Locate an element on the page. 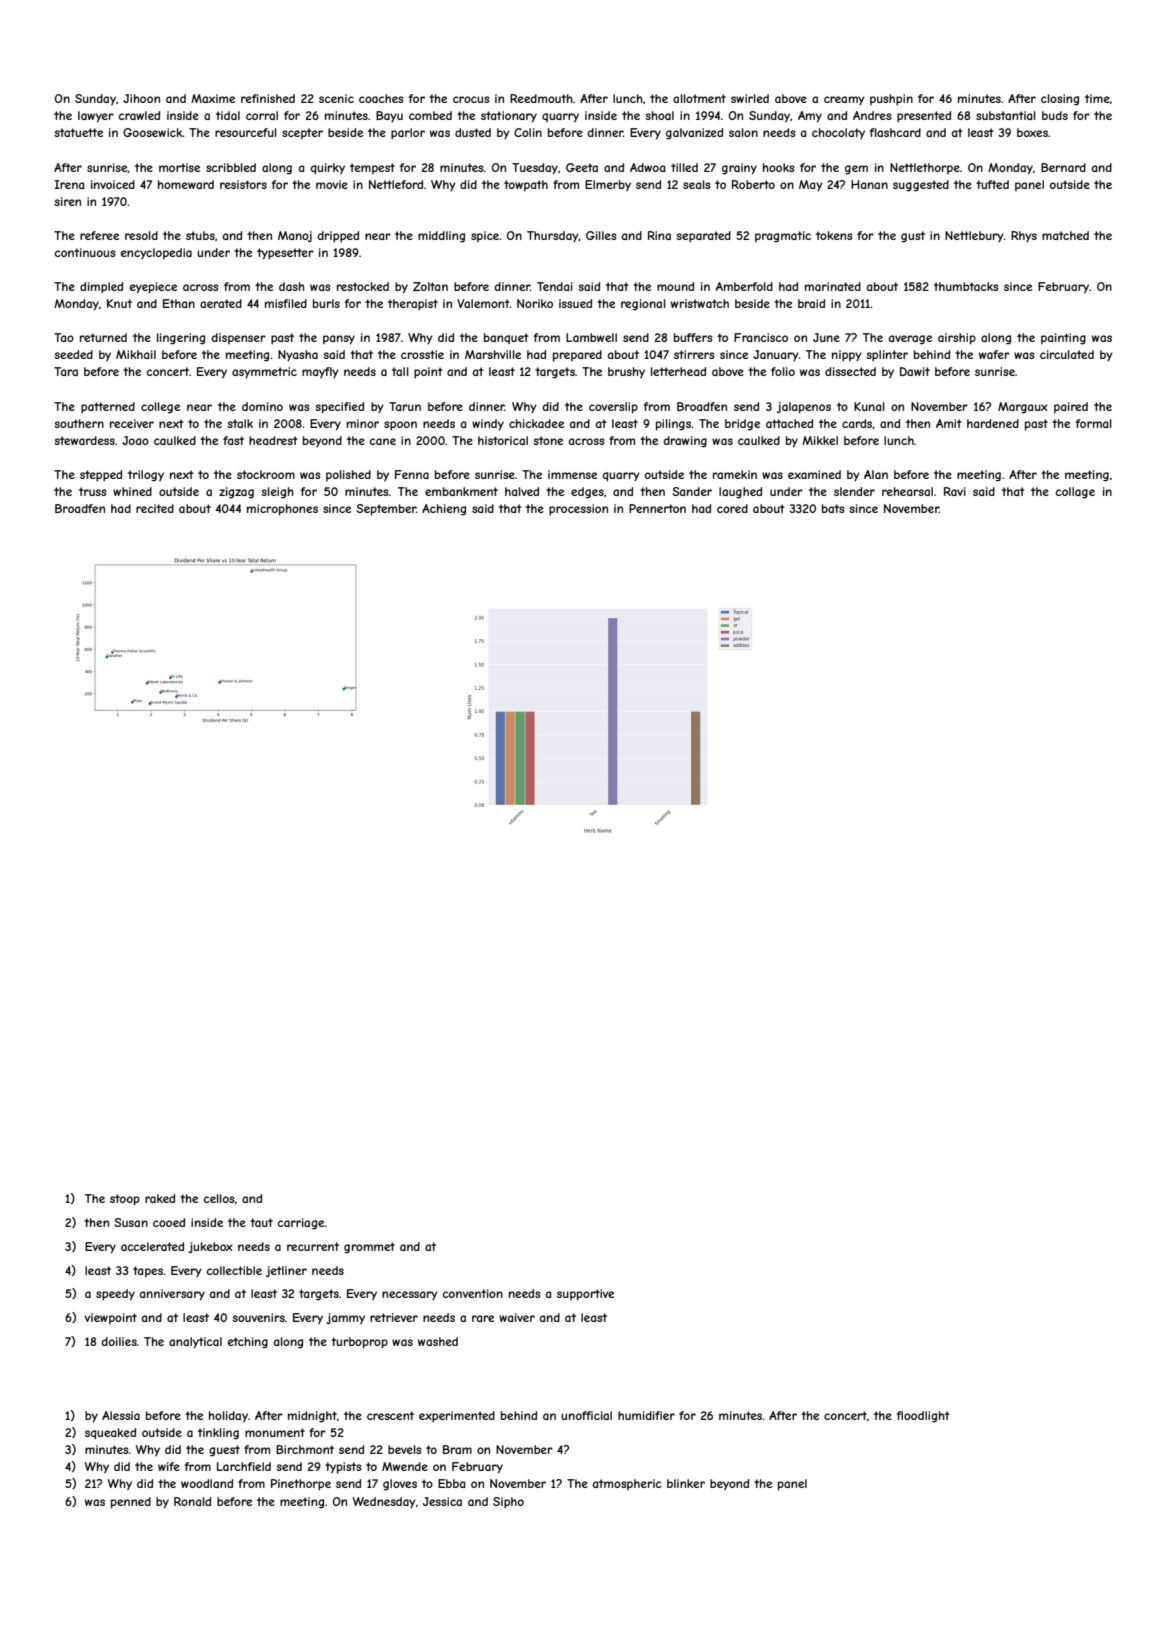  closing is located at coordinates (1060, 100).
